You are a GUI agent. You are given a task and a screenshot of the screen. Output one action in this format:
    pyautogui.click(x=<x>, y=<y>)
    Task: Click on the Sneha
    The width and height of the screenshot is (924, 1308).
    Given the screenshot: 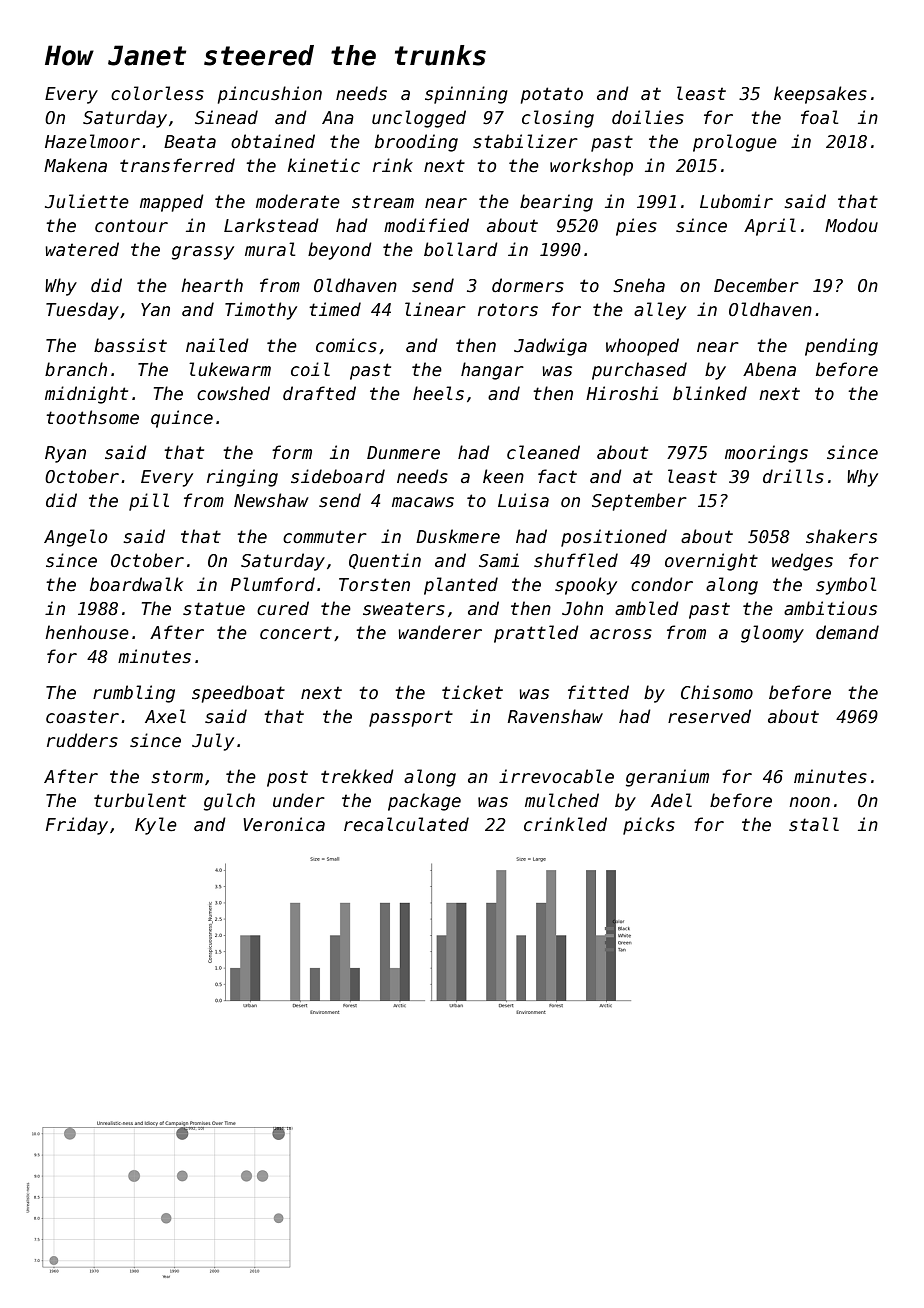 What is the action you would take?
    pyautogui.click(x=639, y=285)
